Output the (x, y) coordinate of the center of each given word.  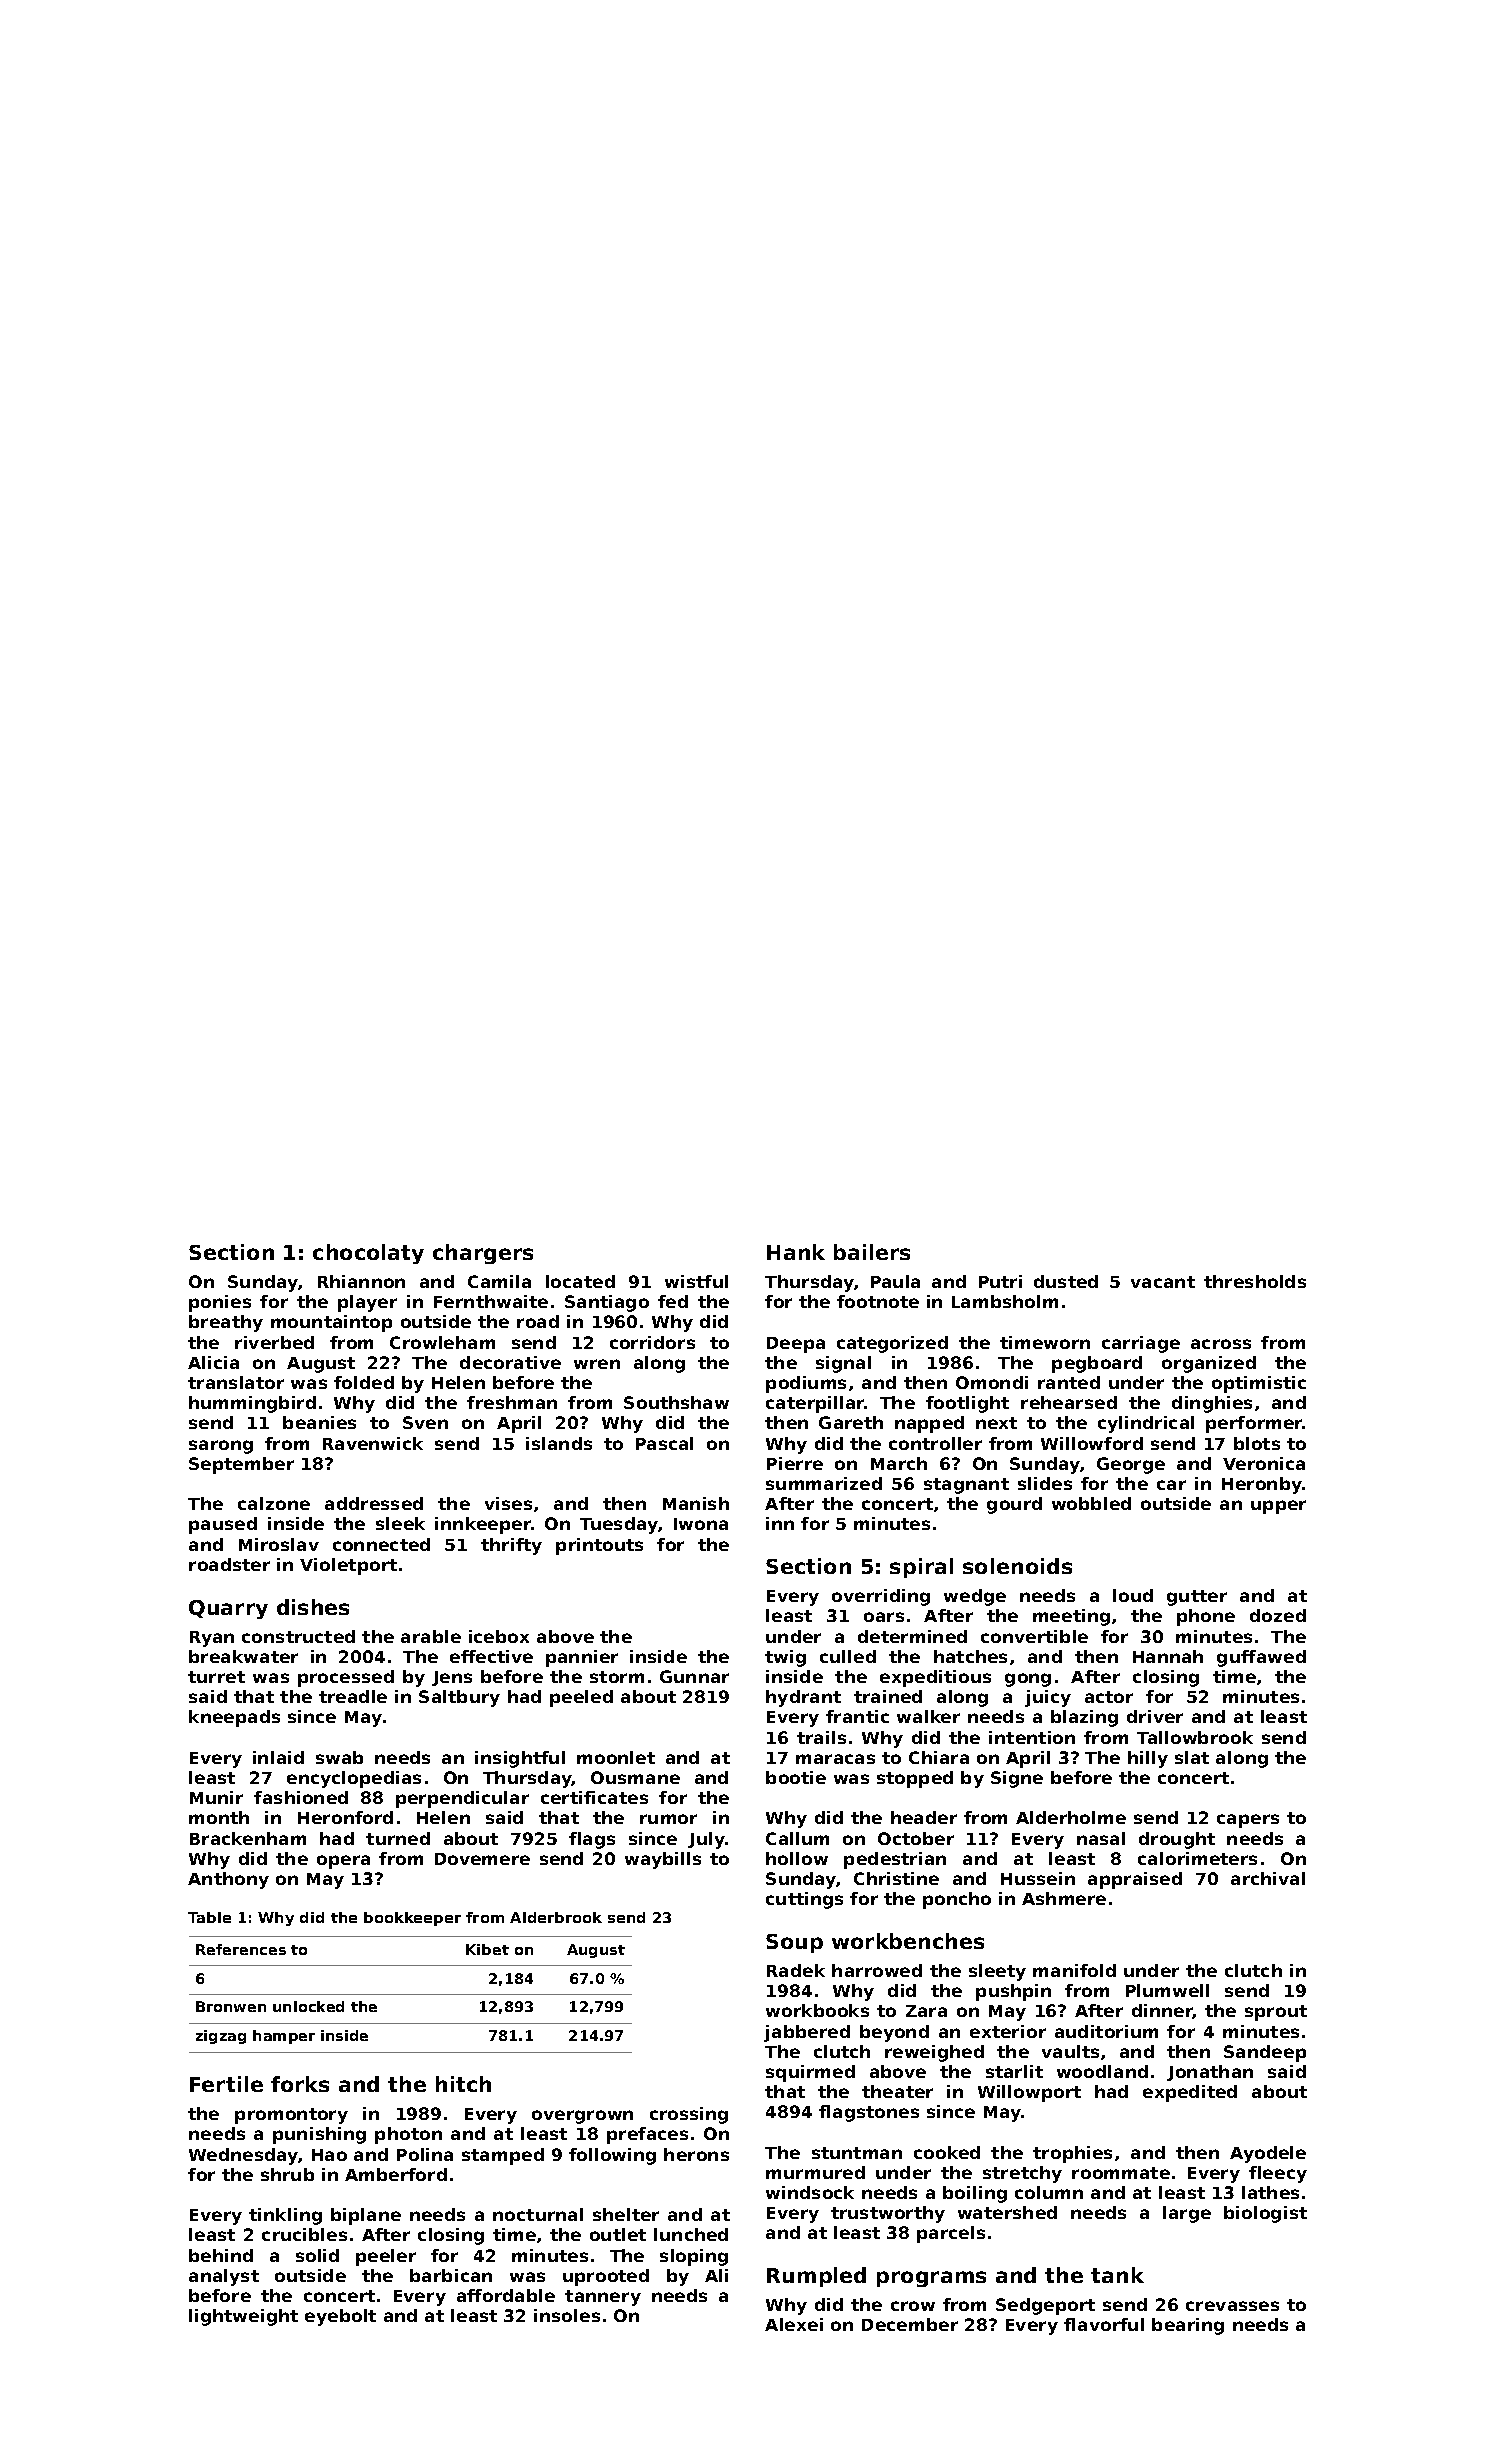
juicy (1048, 1698)
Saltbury (459, 1698)
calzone (274, 1503)
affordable (506, 2295)
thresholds (1255, 1281)
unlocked (308, 2006)
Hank (796, 1252)
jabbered (807, 2033)
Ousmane (635, 1777)
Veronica (1264, 1463)
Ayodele (1268, 2154)
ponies (220, 1303)
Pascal (664, 1443)
